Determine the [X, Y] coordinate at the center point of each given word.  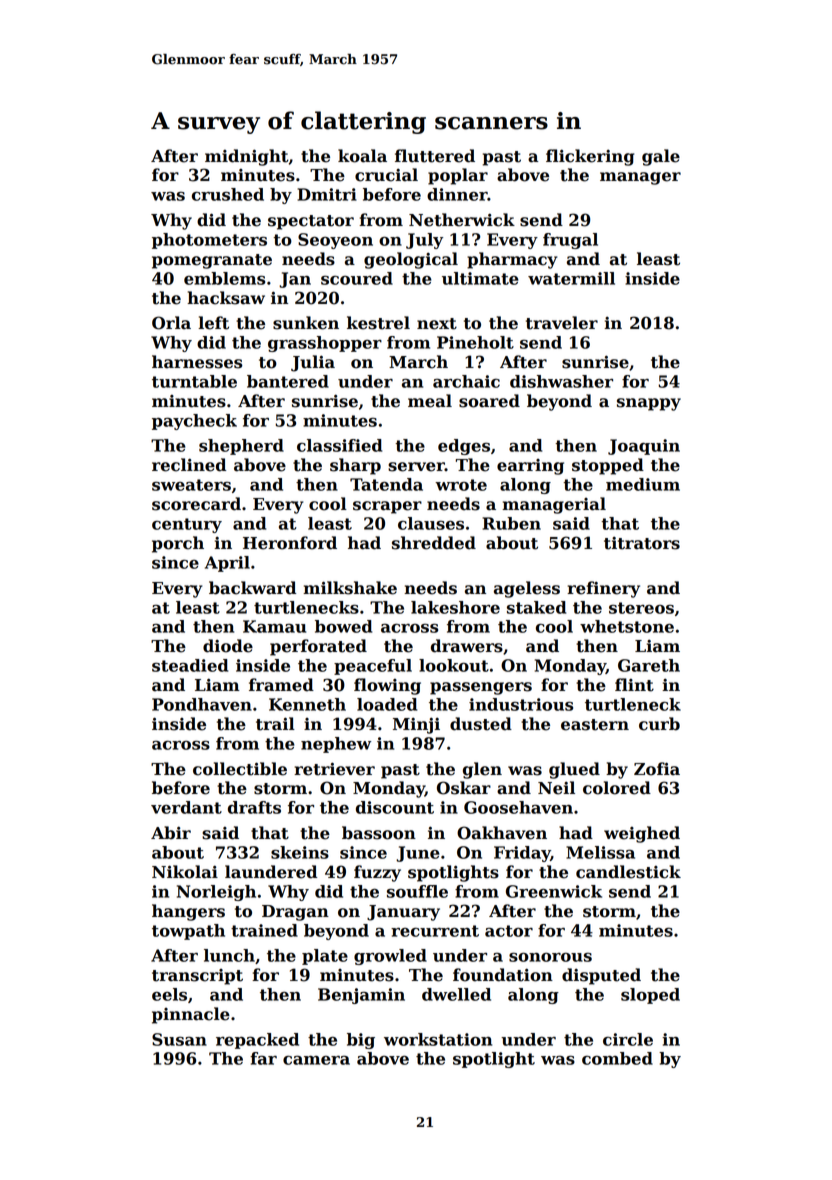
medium [643, 484]
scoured [357, 278]
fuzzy [377, 873]
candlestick [628, 872]
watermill [571, 278]
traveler [562, 323]
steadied [190, 665]
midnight [247, 157]
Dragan [295, 913]
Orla [171, 323]
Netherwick [462, 220]
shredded [434, 543]
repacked [257, 1041]
